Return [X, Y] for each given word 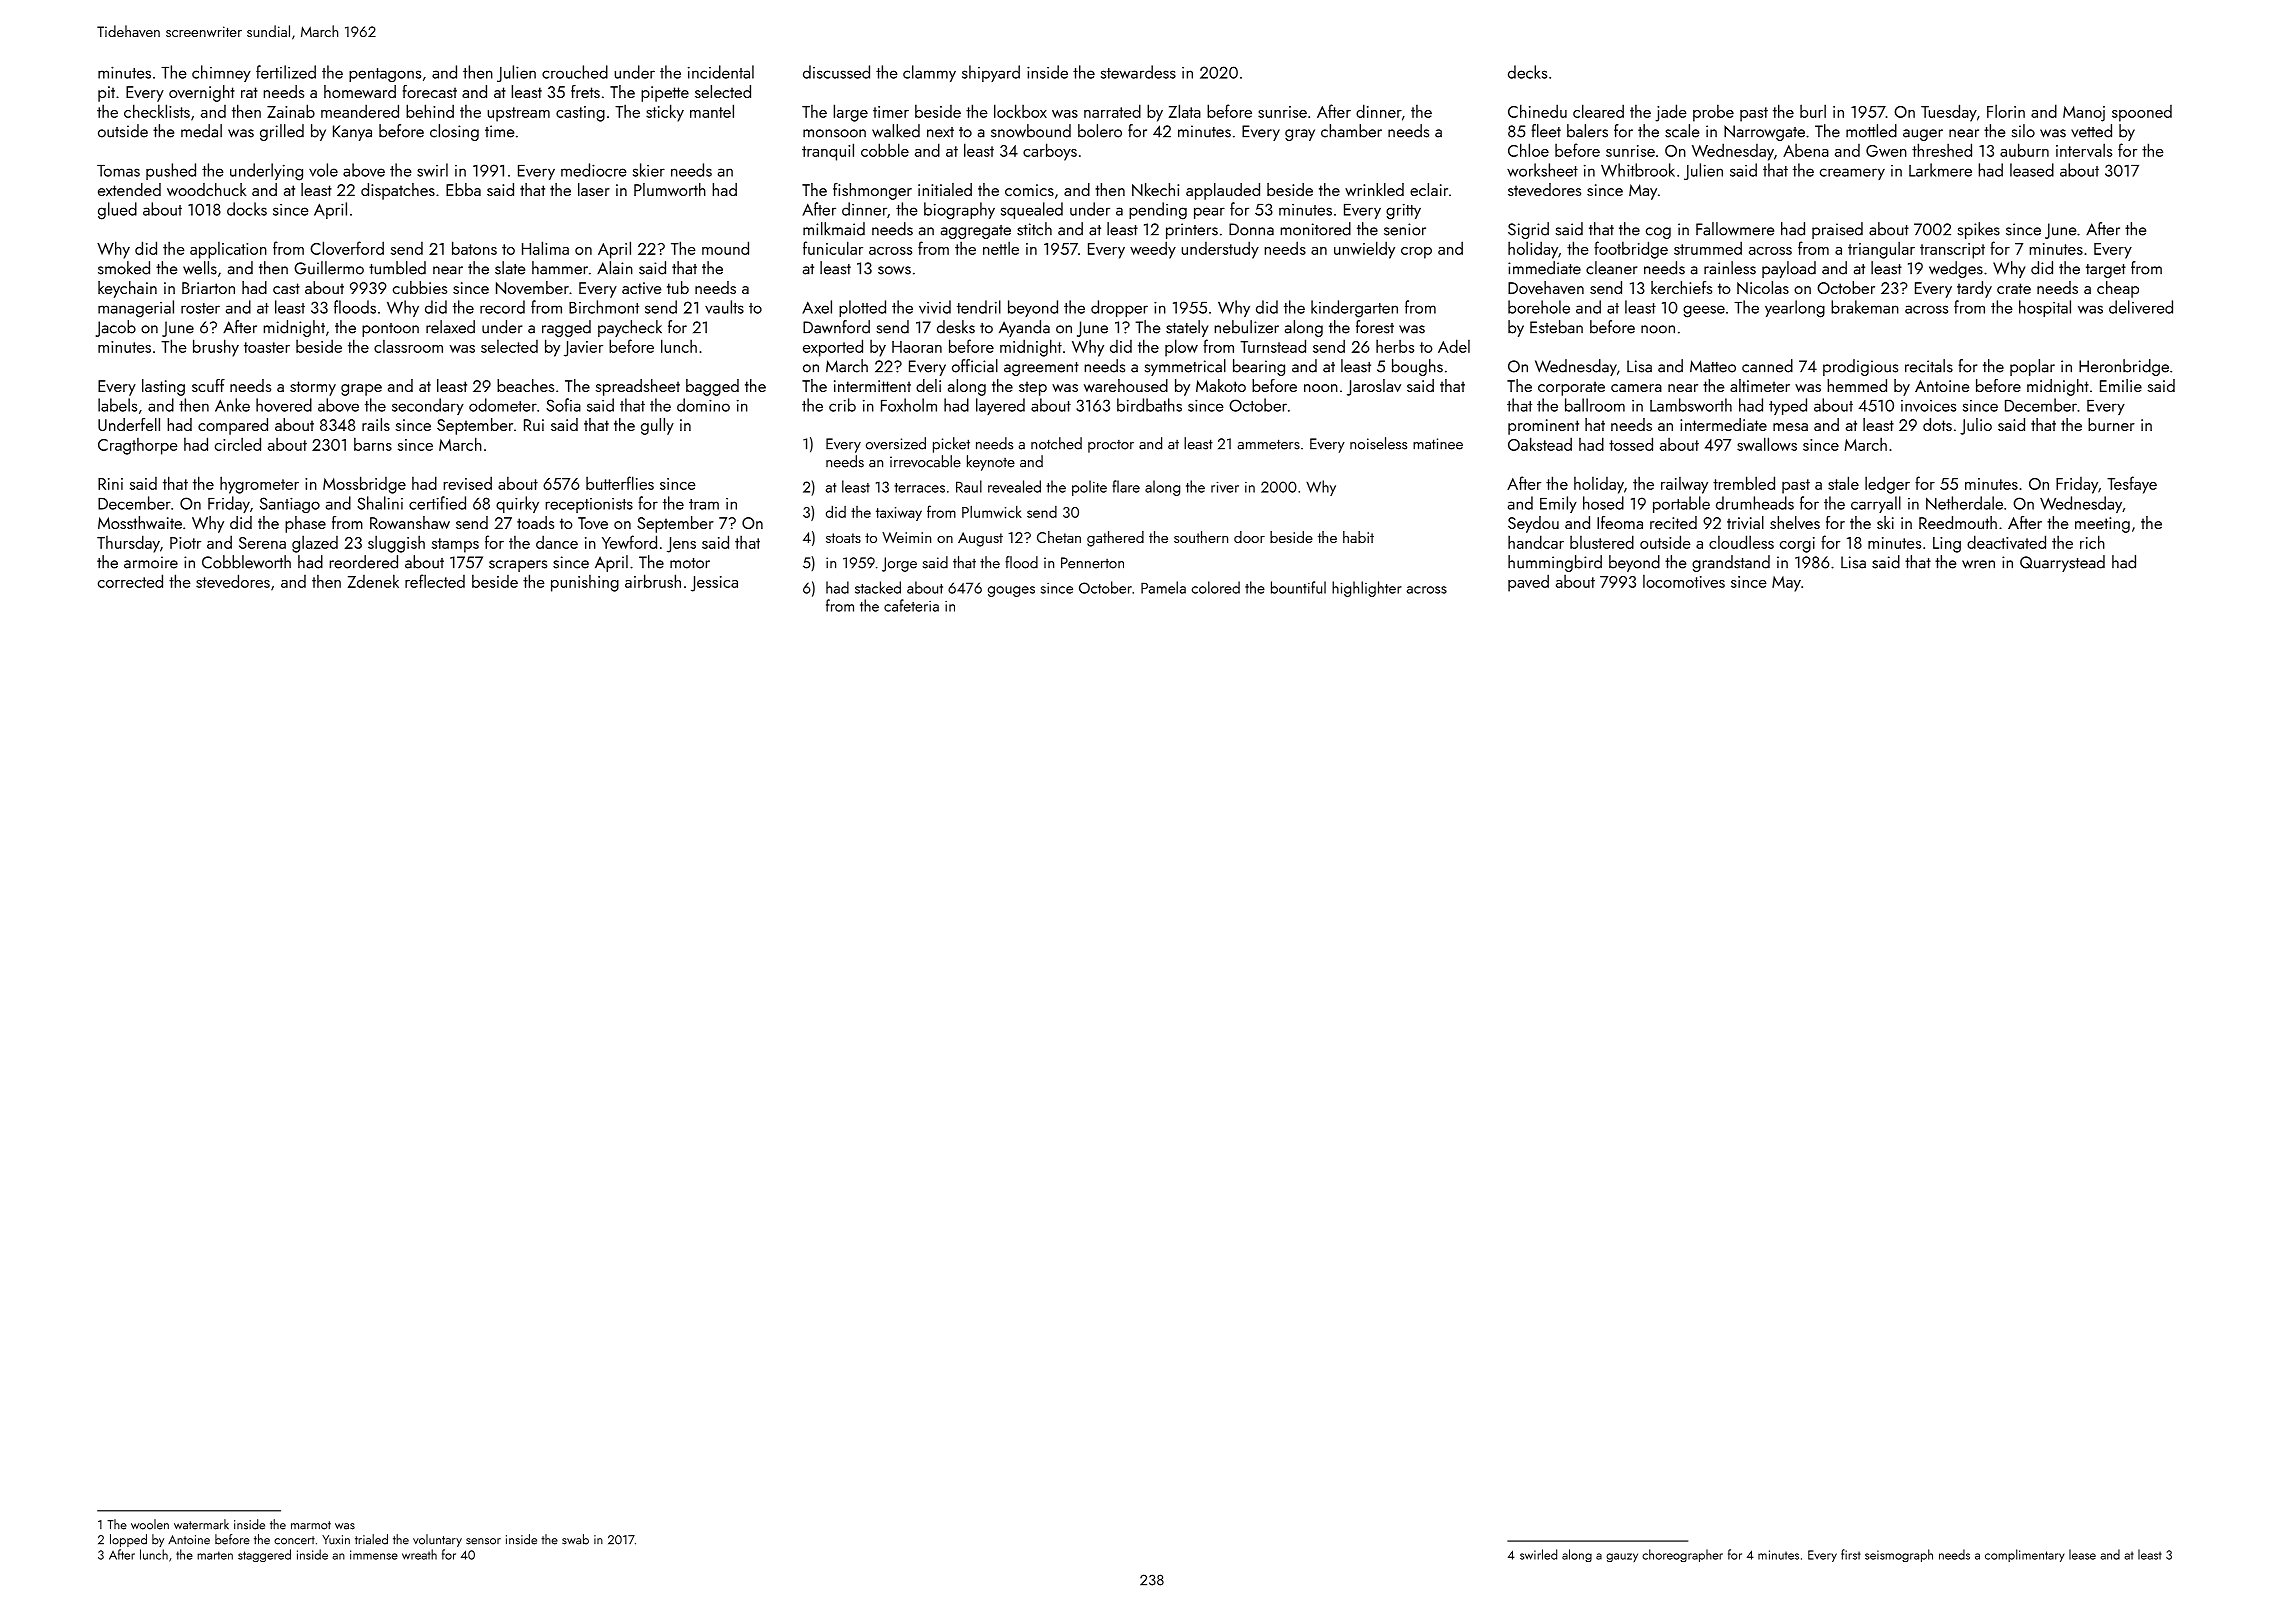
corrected [130, 581]
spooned [2142, 113]
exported [833, 348]
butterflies [620, 483]
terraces [919, 488]
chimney [221, 73]
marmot [311, 1525]
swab [575, 1539]
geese [1704, 311]
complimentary [2025, 1555]
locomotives [1684, 581]
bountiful [1298, 587]
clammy [929, 73]
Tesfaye [2132, 485]
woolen [150, 1524]
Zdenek [373, 581]
